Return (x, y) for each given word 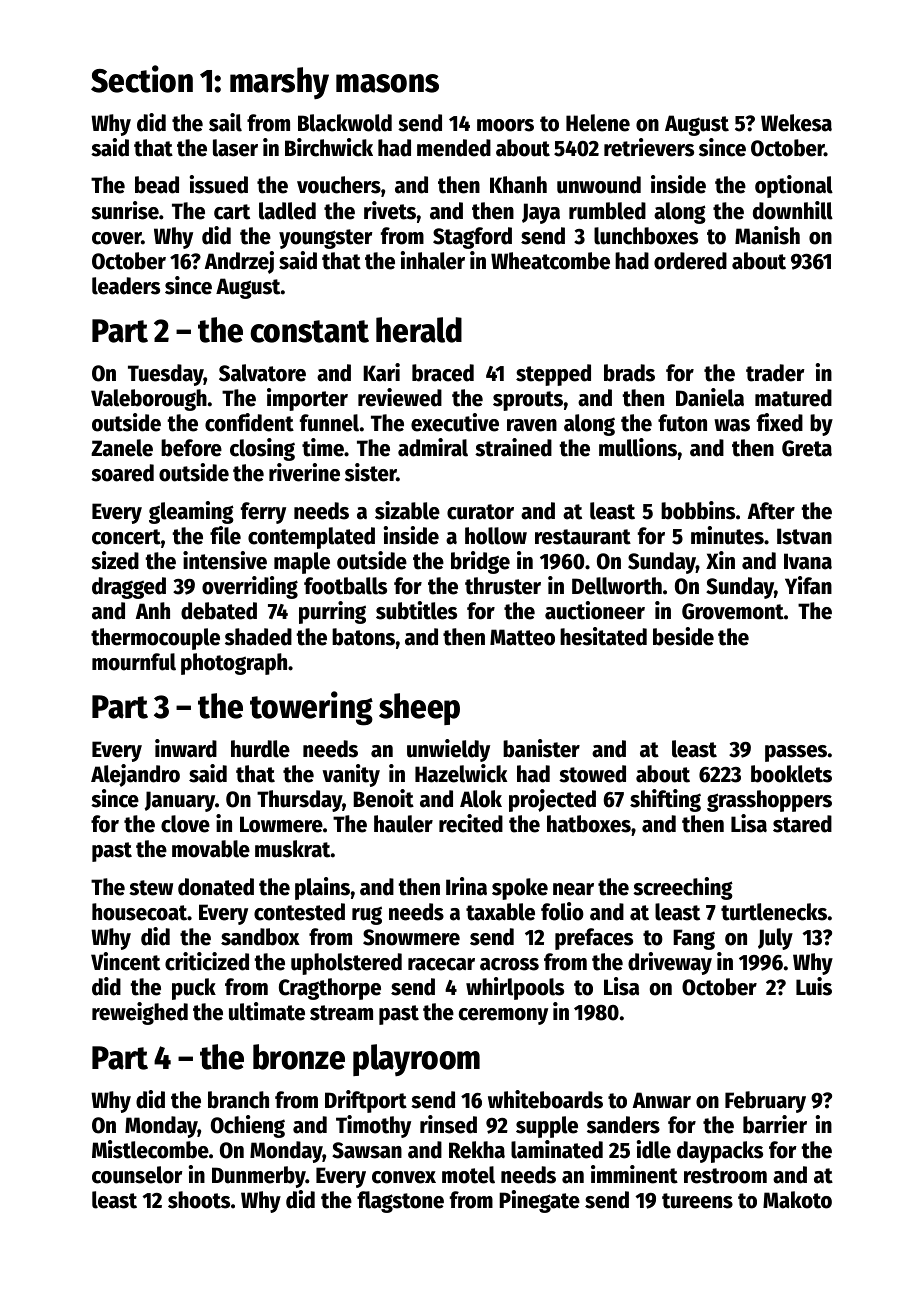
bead (157, 185)
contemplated (311, 538)
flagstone (400, 1202)
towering (311, 708)
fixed (780, 422)
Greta (807, 448)
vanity (351, 775)
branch (238, 1100)
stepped (553, 375)
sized (115, 560)
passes (796, 753)
